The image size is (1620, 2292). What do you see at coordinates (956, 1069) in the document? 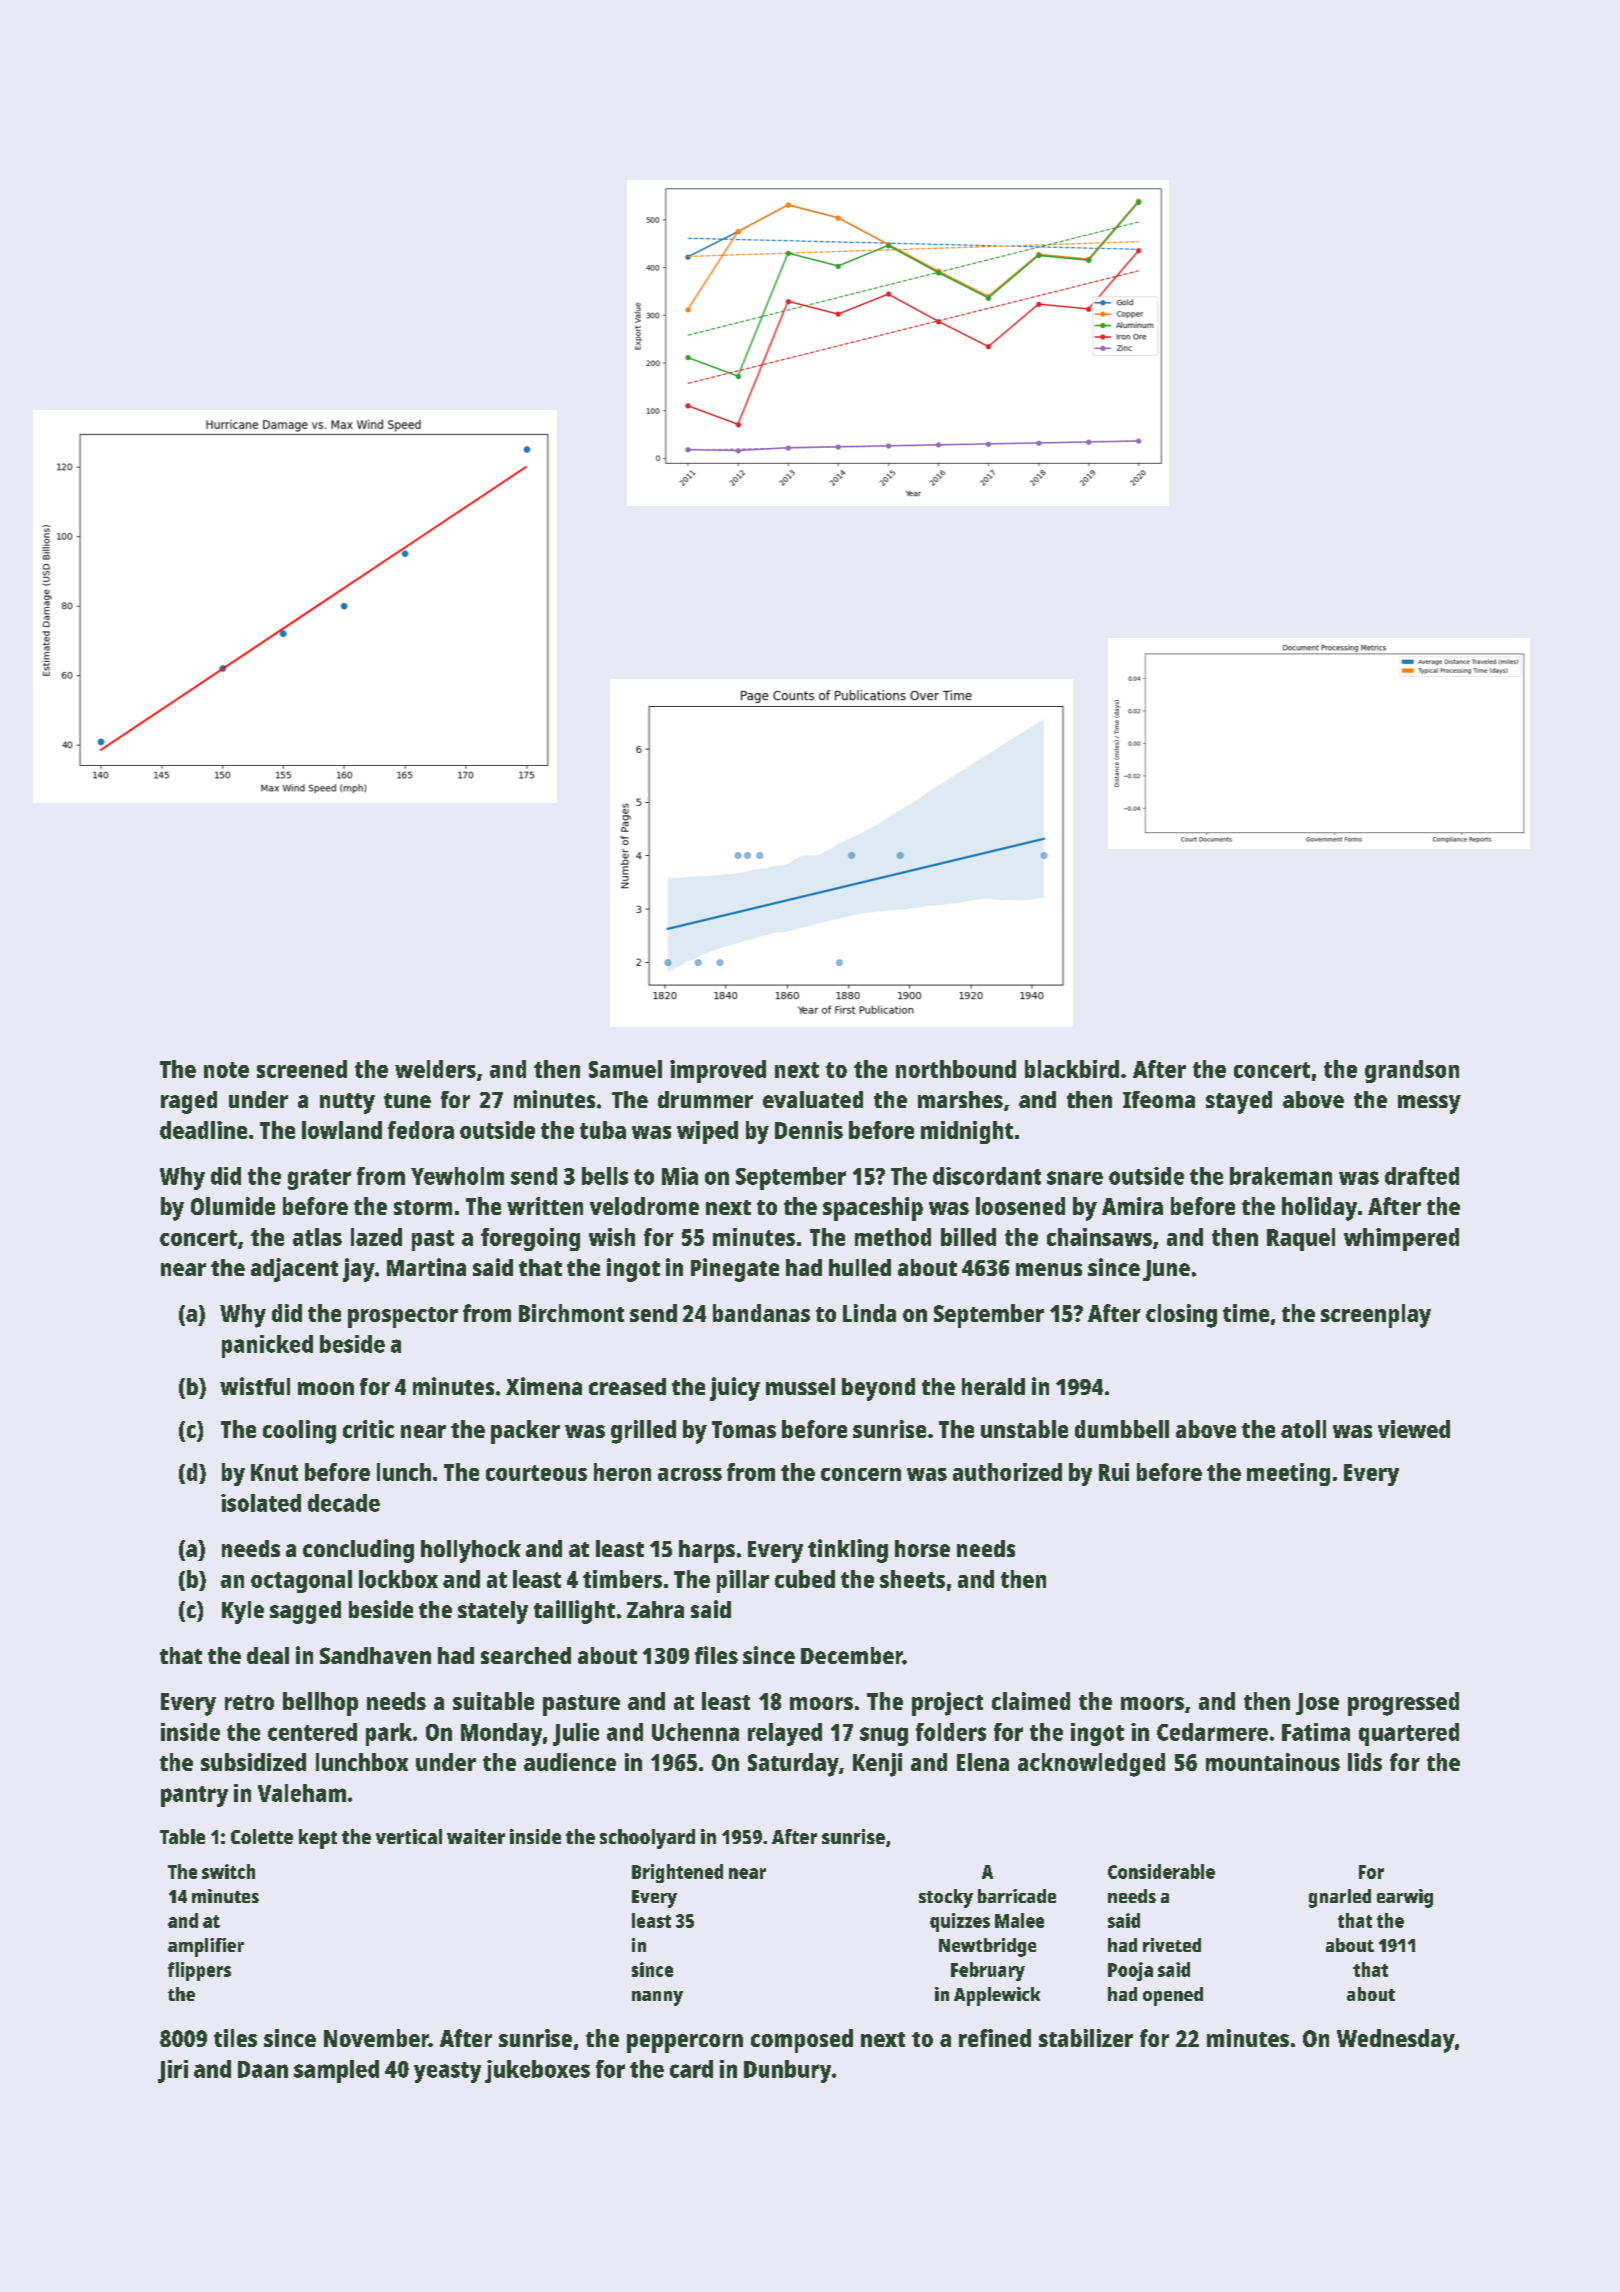
I see `northbound` at bounding box center [956, 1069].
